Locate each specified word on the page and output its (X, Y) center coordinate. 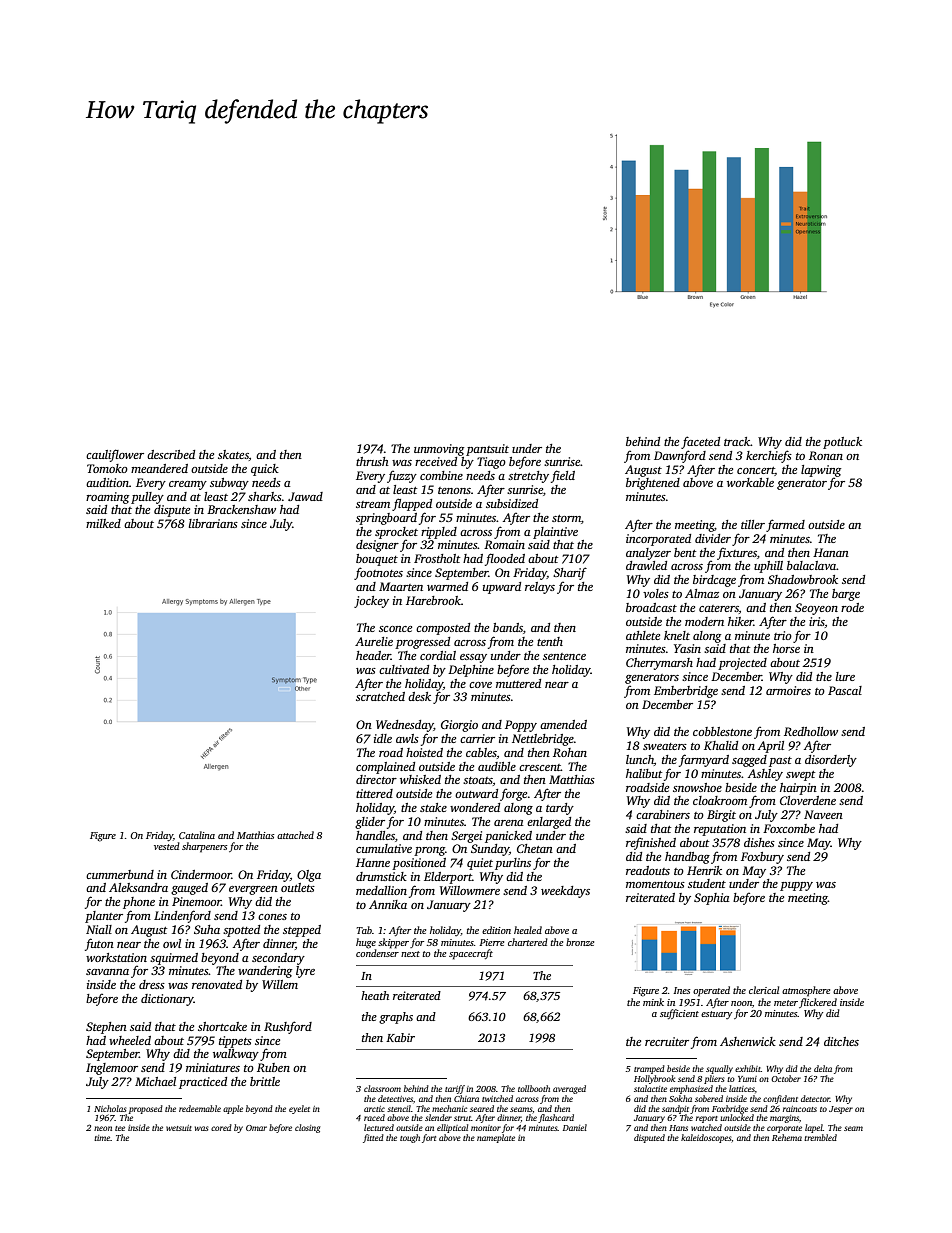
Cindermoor (201, 874)
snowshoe (697, 787)
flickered (818, 1003)
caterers (719, 608)
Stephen (106, 1028)
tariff (455, 1089)
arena (508, 823)
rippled (439, 533)
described (171, 454)
